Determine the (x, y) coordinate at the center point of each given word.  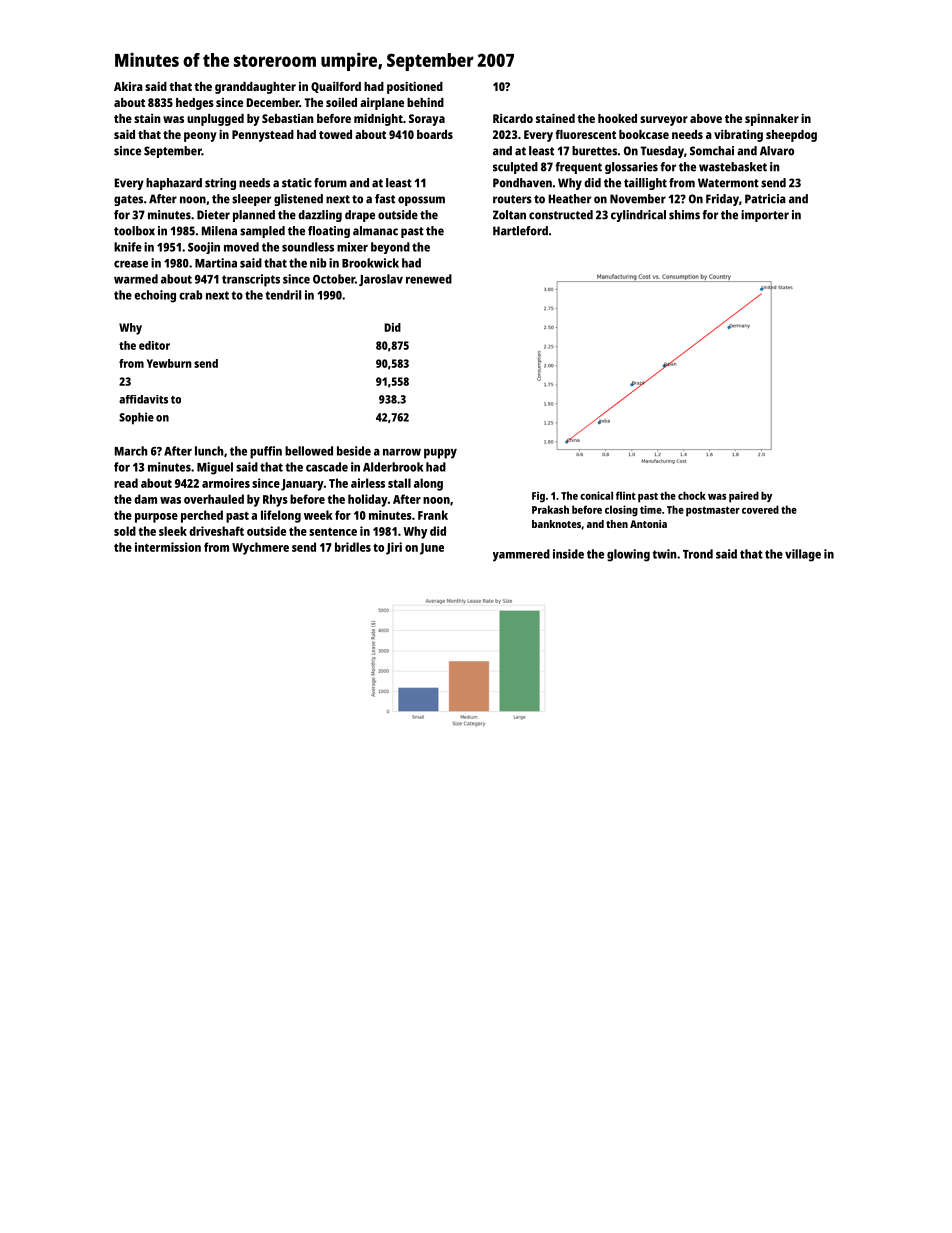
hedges (195, 104)
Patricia (765, 199)
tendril (283, 295)
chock (692, 495)
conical (596, 495)
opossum (421, 201)
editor (154, 345)
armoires (226, 483)
